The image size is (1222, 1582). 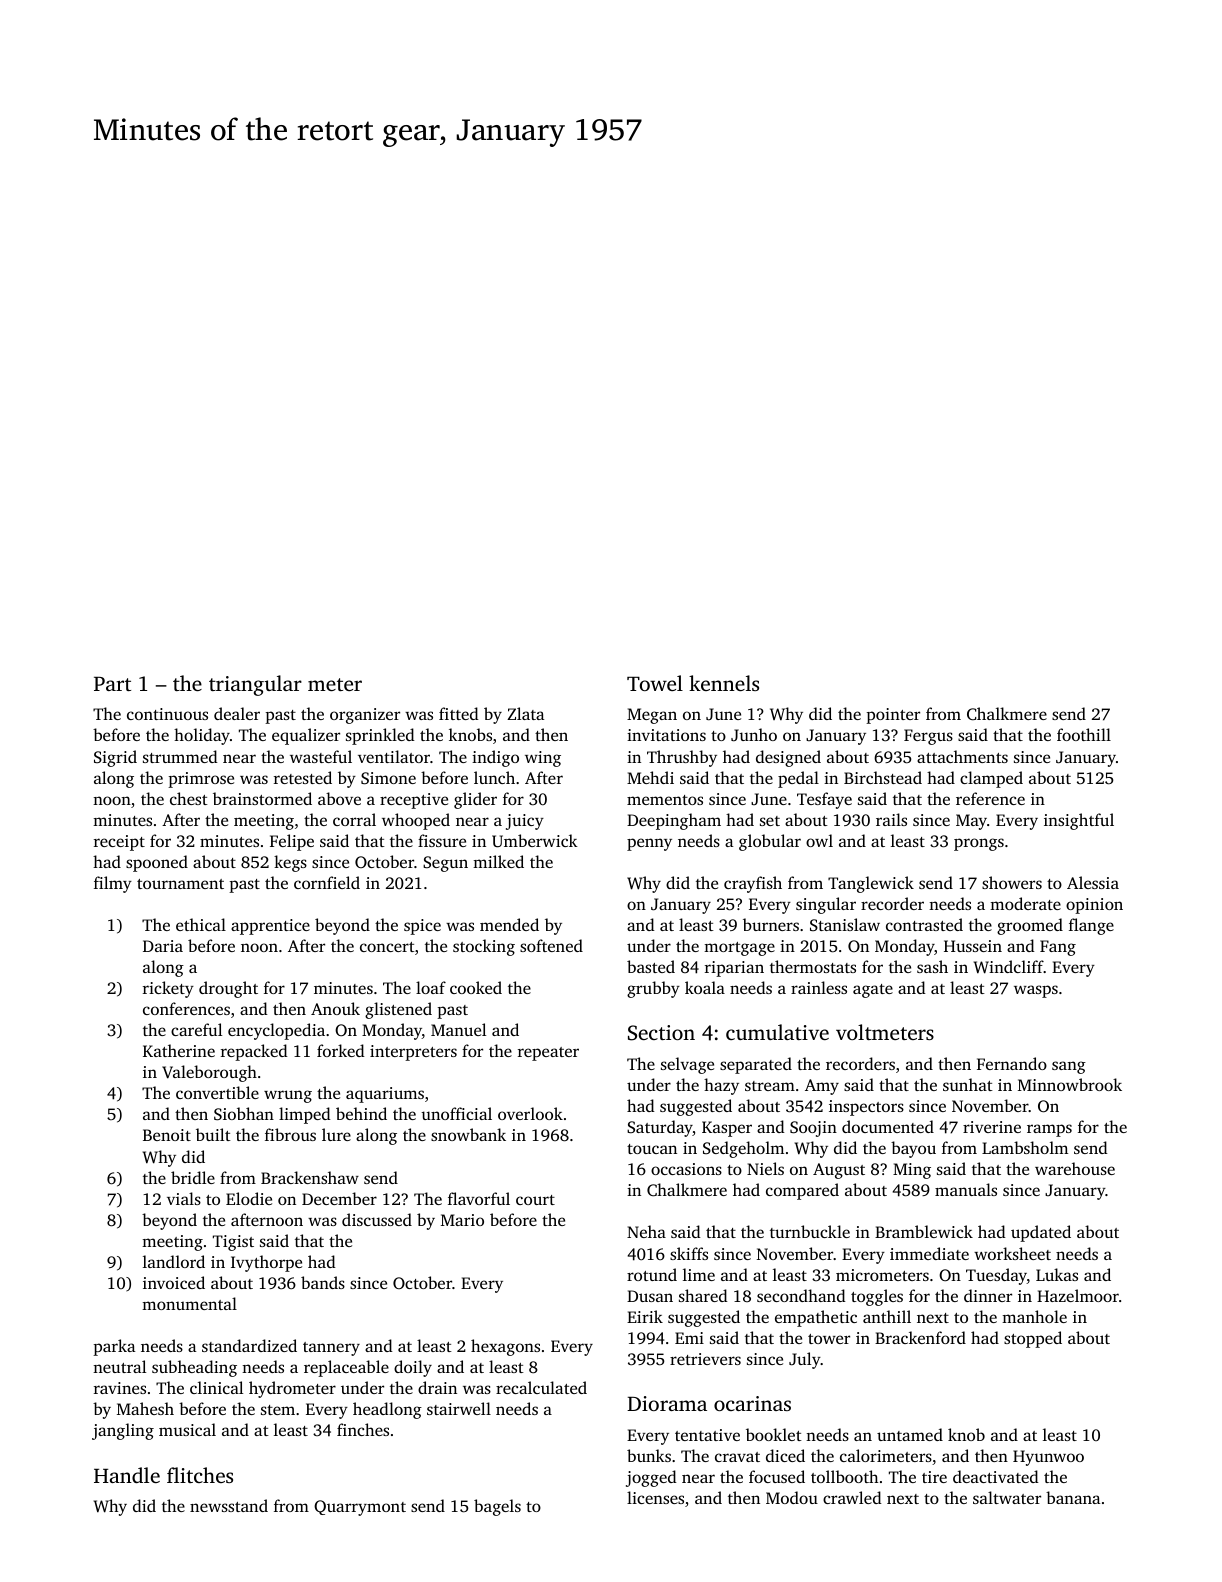 What do you see at coordinates (1091, 926) in the screenshot?
I see `flange` at bounding box center [1091, 926].
